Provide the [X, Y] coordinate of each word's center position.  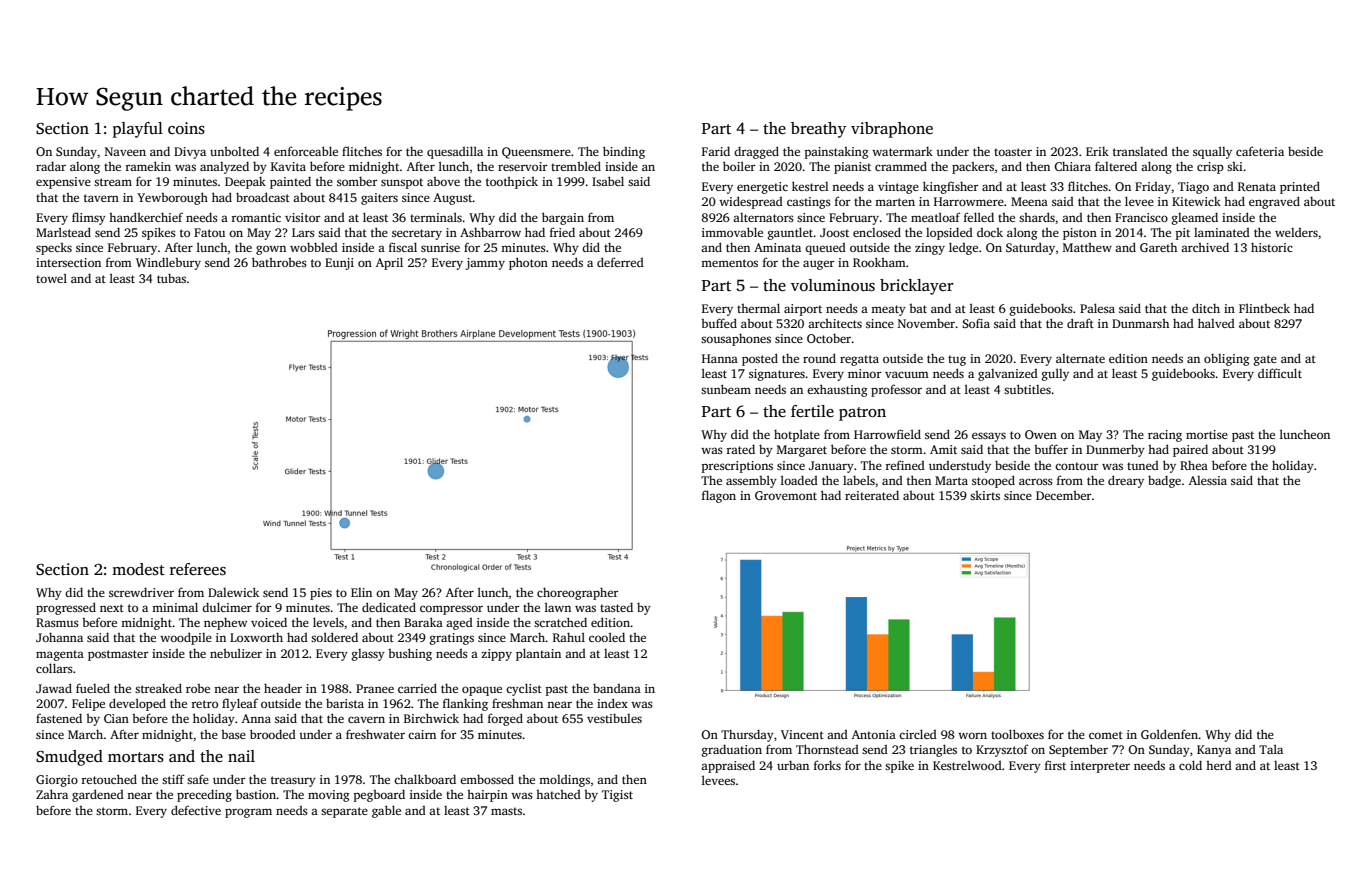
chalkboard [425, 779]
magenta [60, 655]
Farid [716, 151]
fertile [812, 411]
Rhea [1194, 465]
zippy [496, 655]
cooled [607, 637]
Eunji [339, 264]
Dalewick [233, 592]
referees [198, 569]
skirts [985, 495]
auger [818, 265]
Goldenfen [1169, 734]
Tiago [1193, 188]
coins [186, 128]
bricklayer [917, 287]
